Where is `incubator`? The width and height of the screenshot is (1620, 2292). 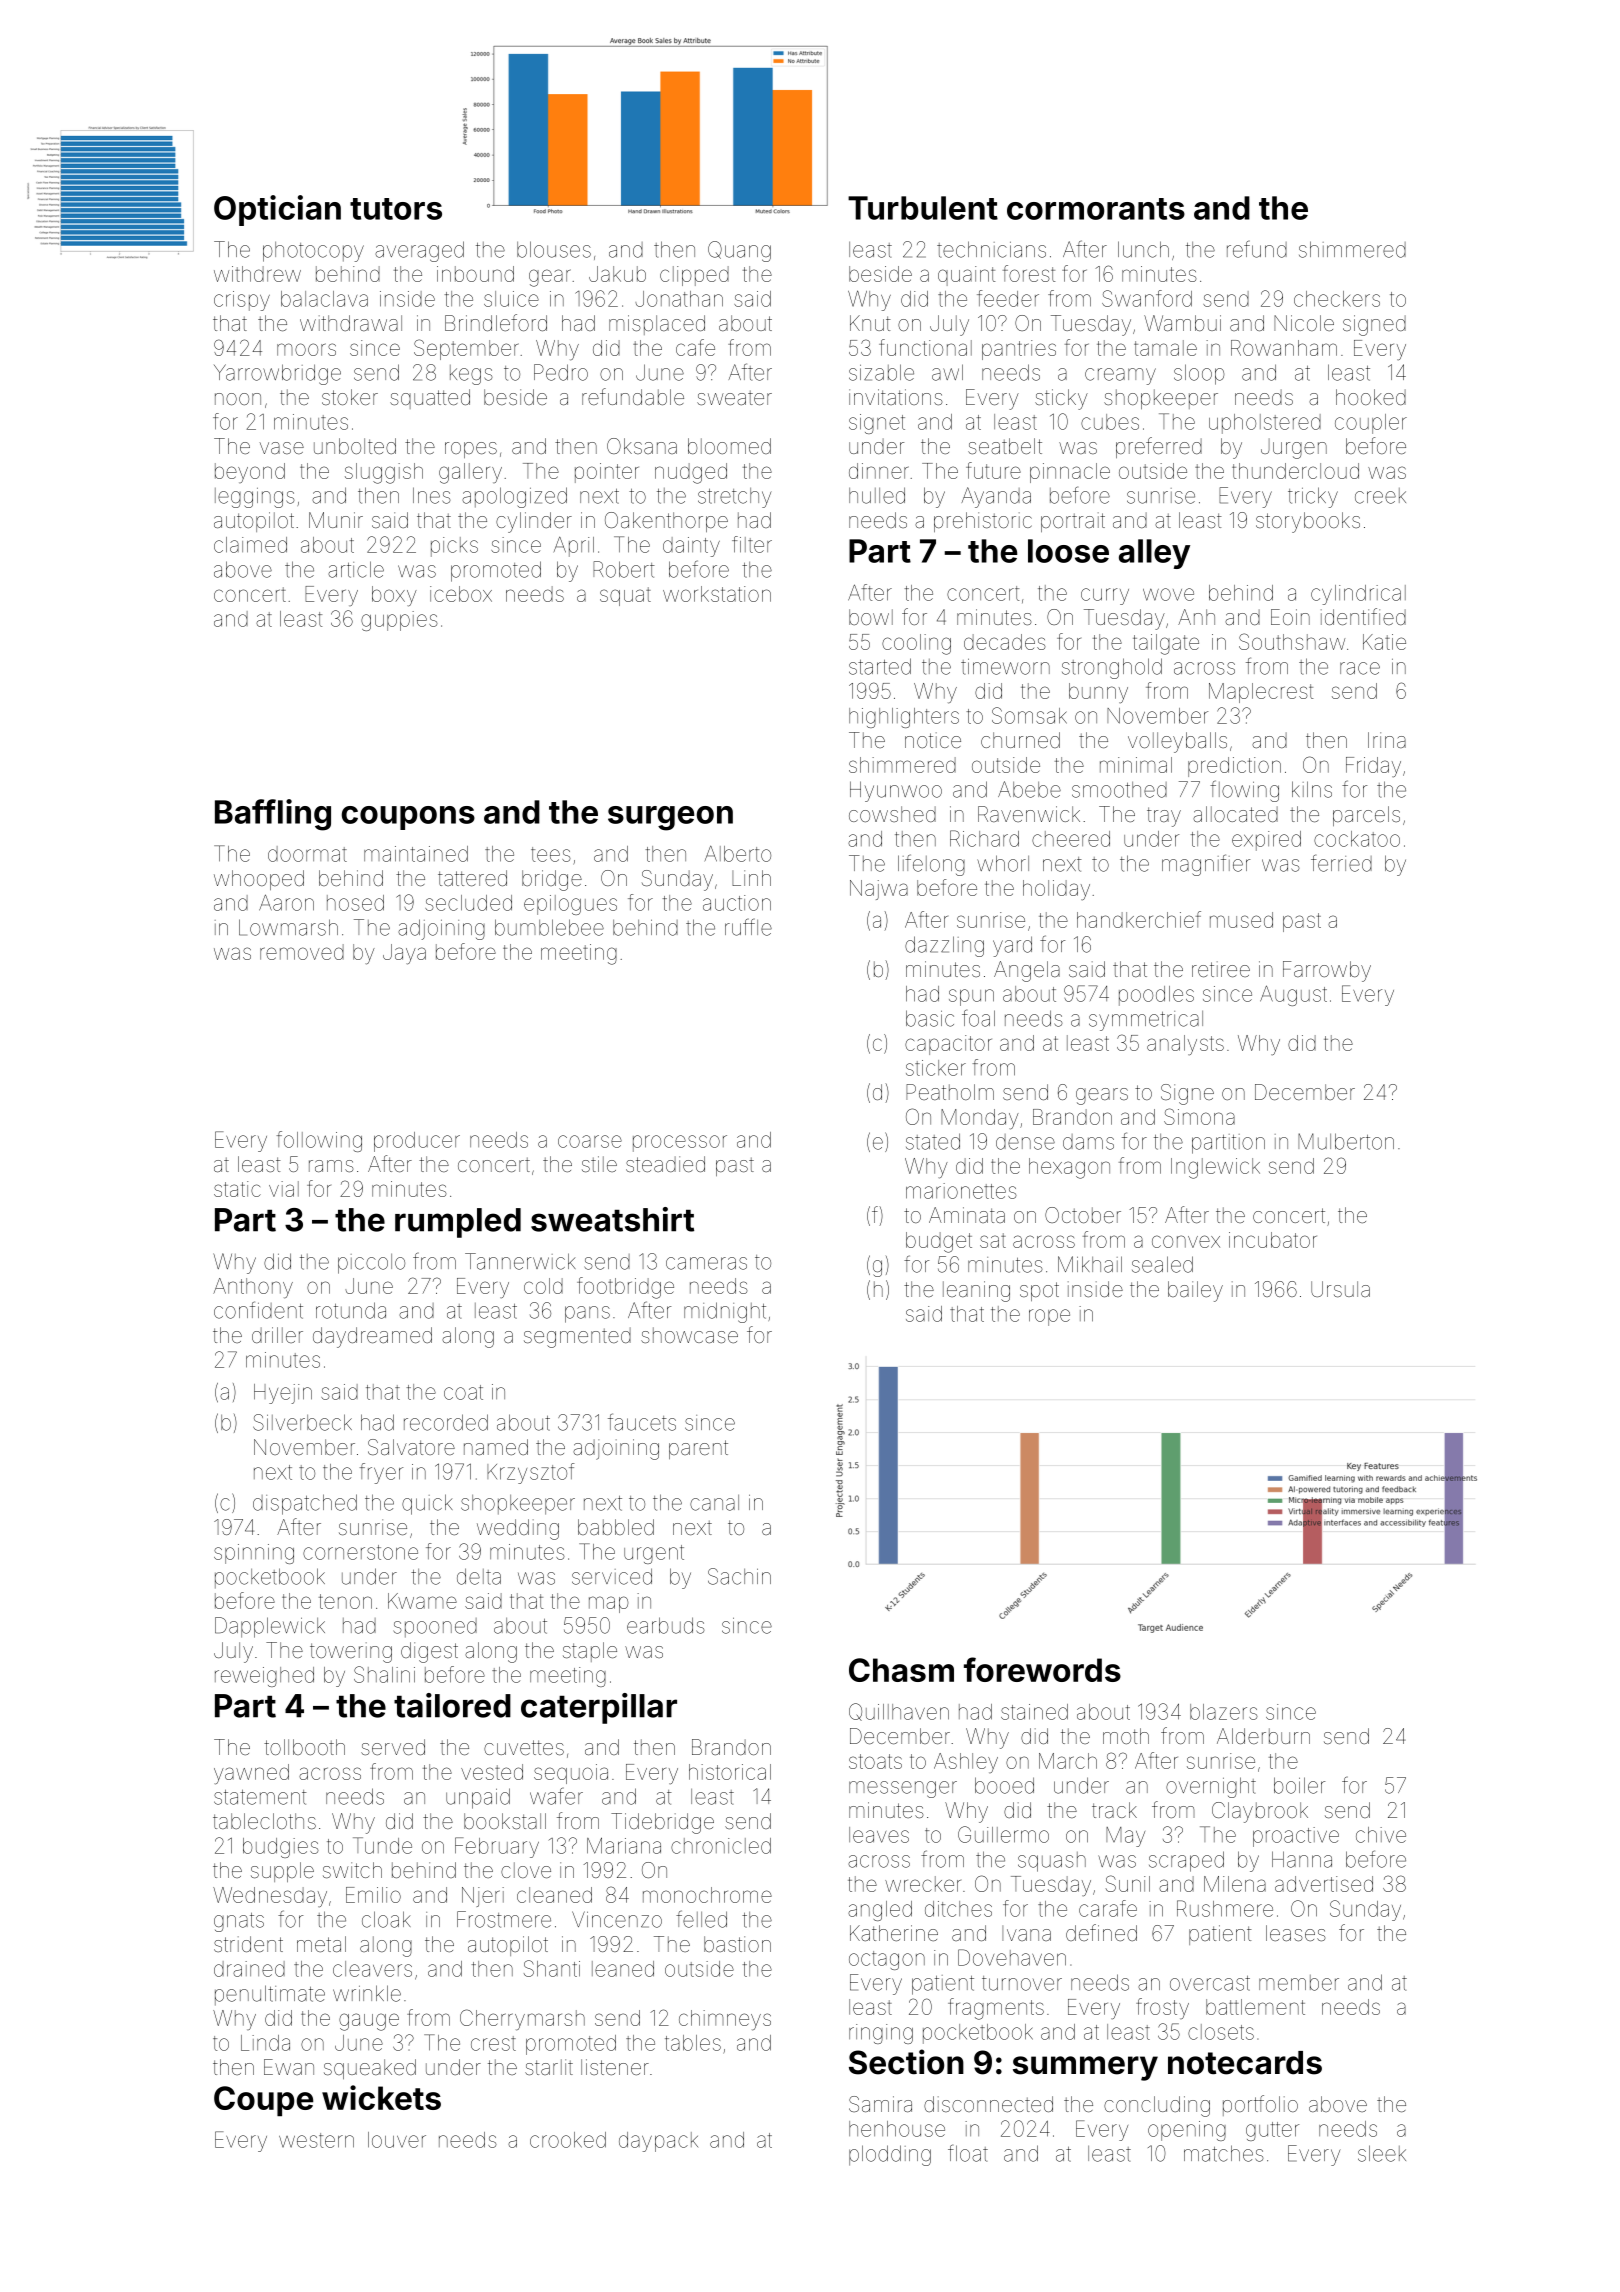
incubator is located at coordinates (1273, 1240).
